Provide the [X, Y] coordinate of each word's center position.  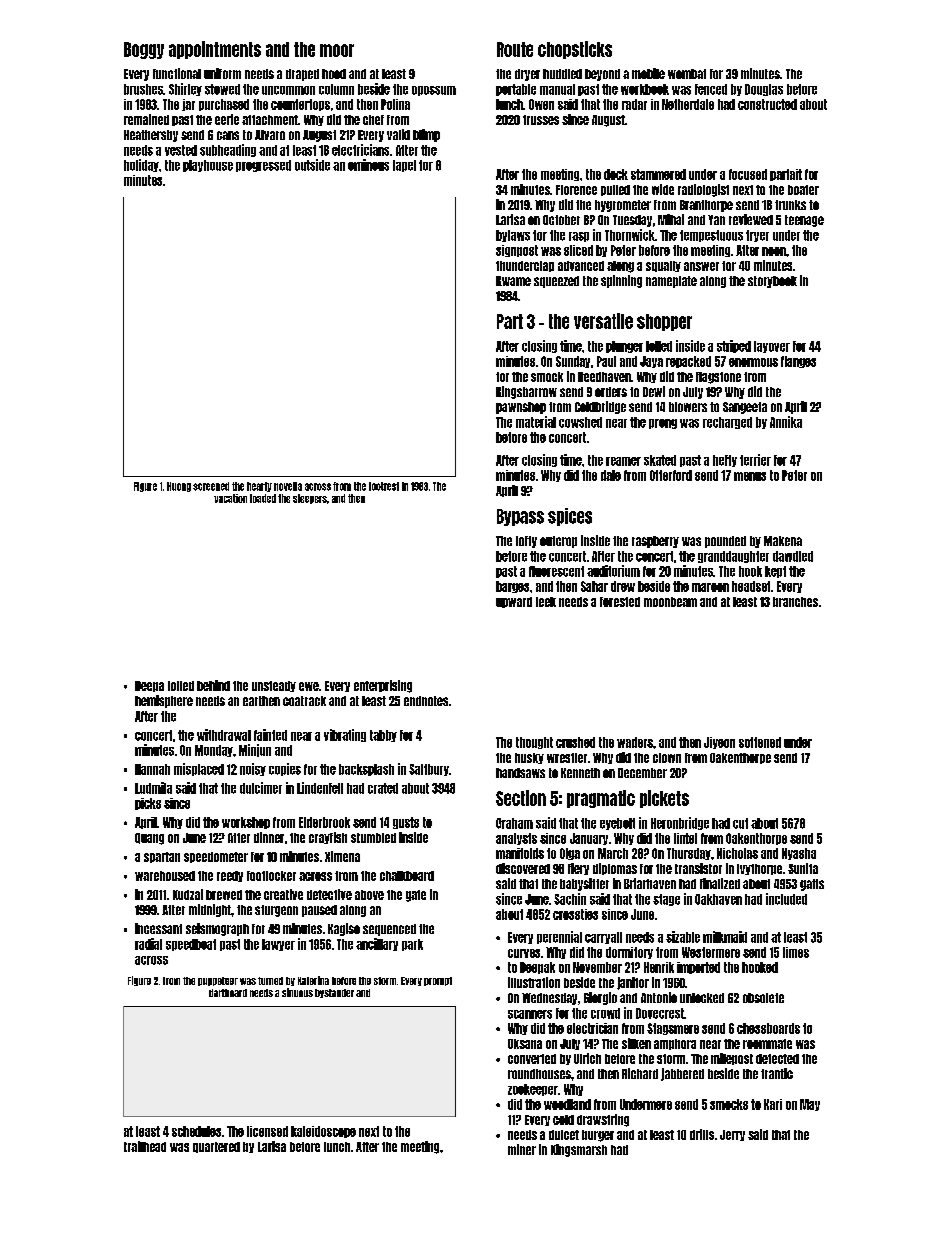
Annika [786, 422]
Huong [179, 487]
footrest [384, 486]
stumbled [373, 838]
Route [515, 49]
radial [148, 944]
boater [803, 190]
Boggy [144, 50]
